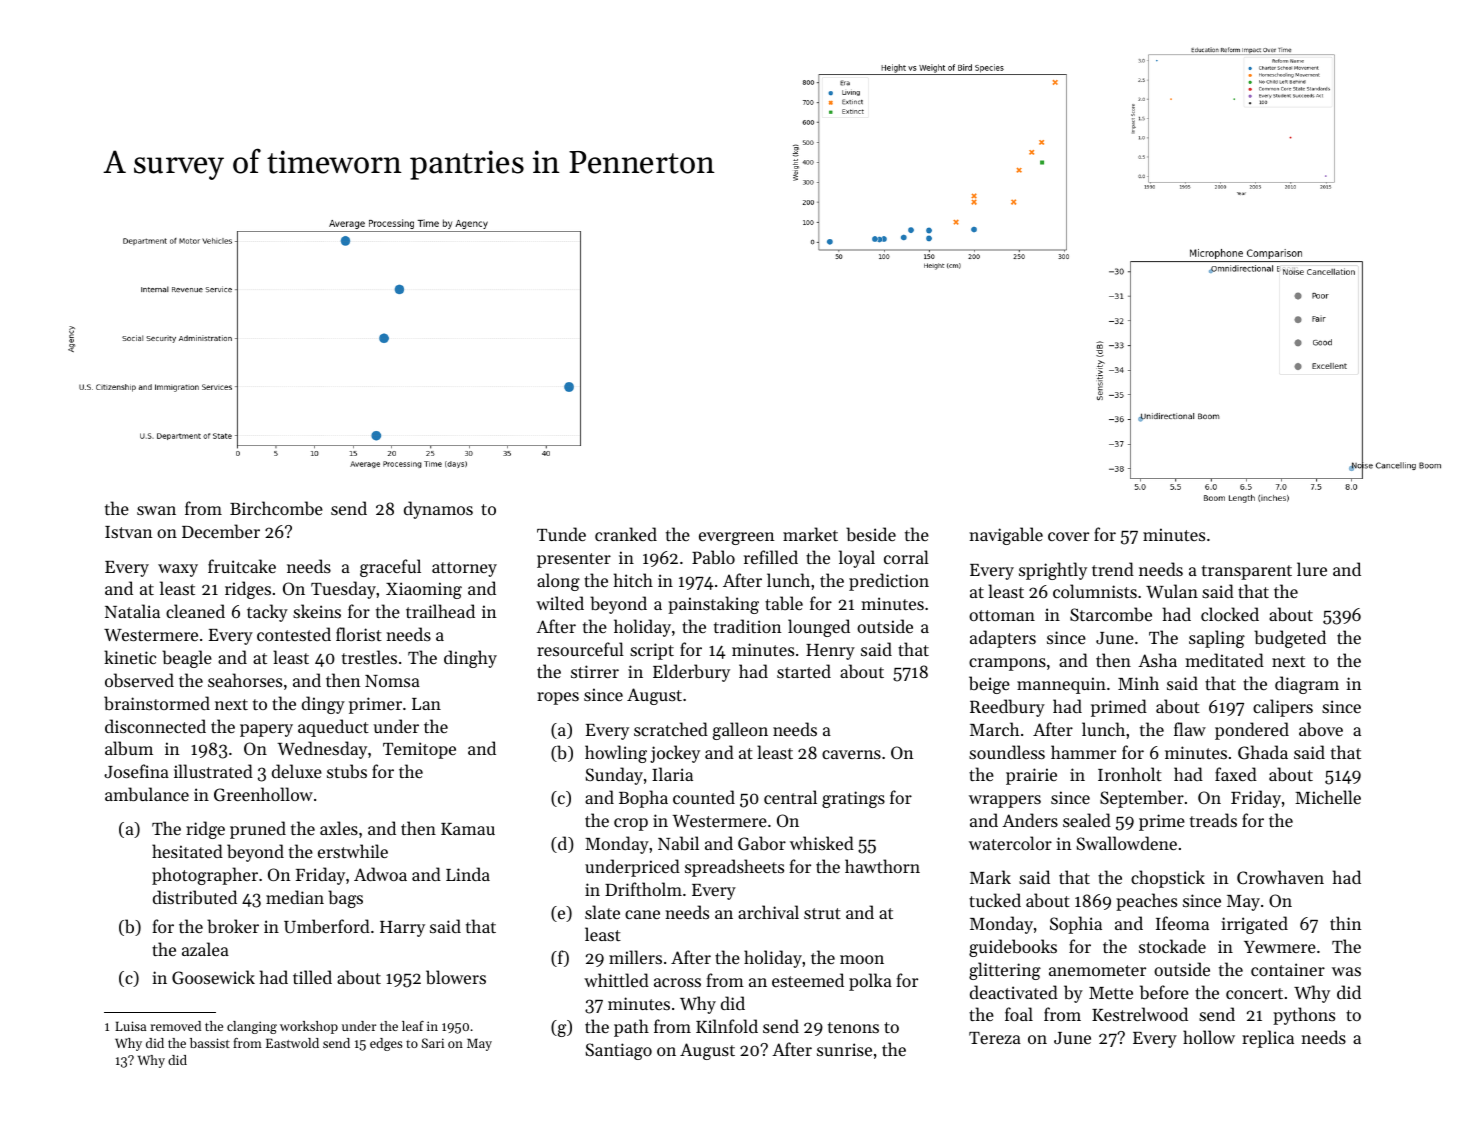  I want to click on navigable, so click(1006, 536).
